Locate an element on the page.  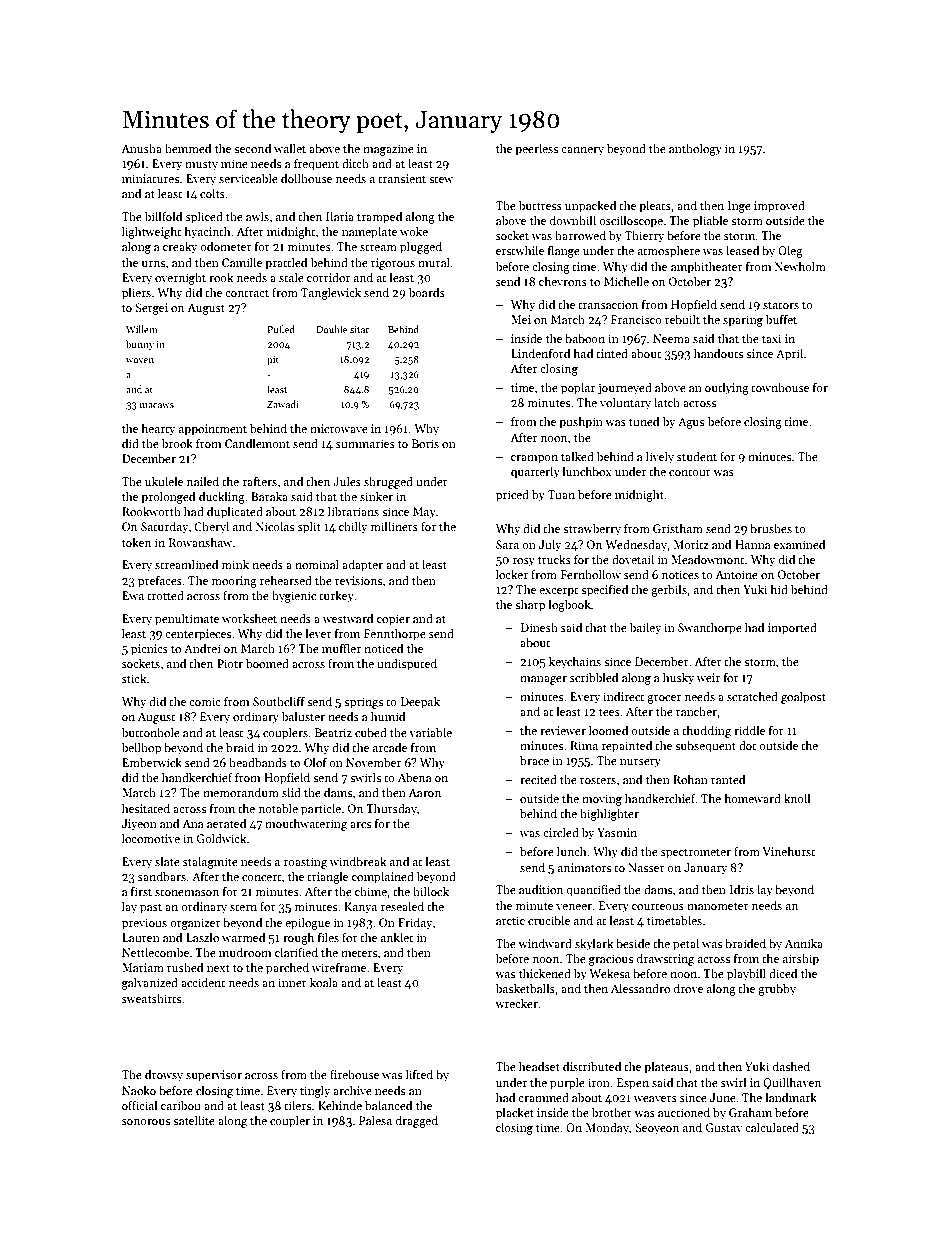
crampon is located at coordinates (534, 459).
